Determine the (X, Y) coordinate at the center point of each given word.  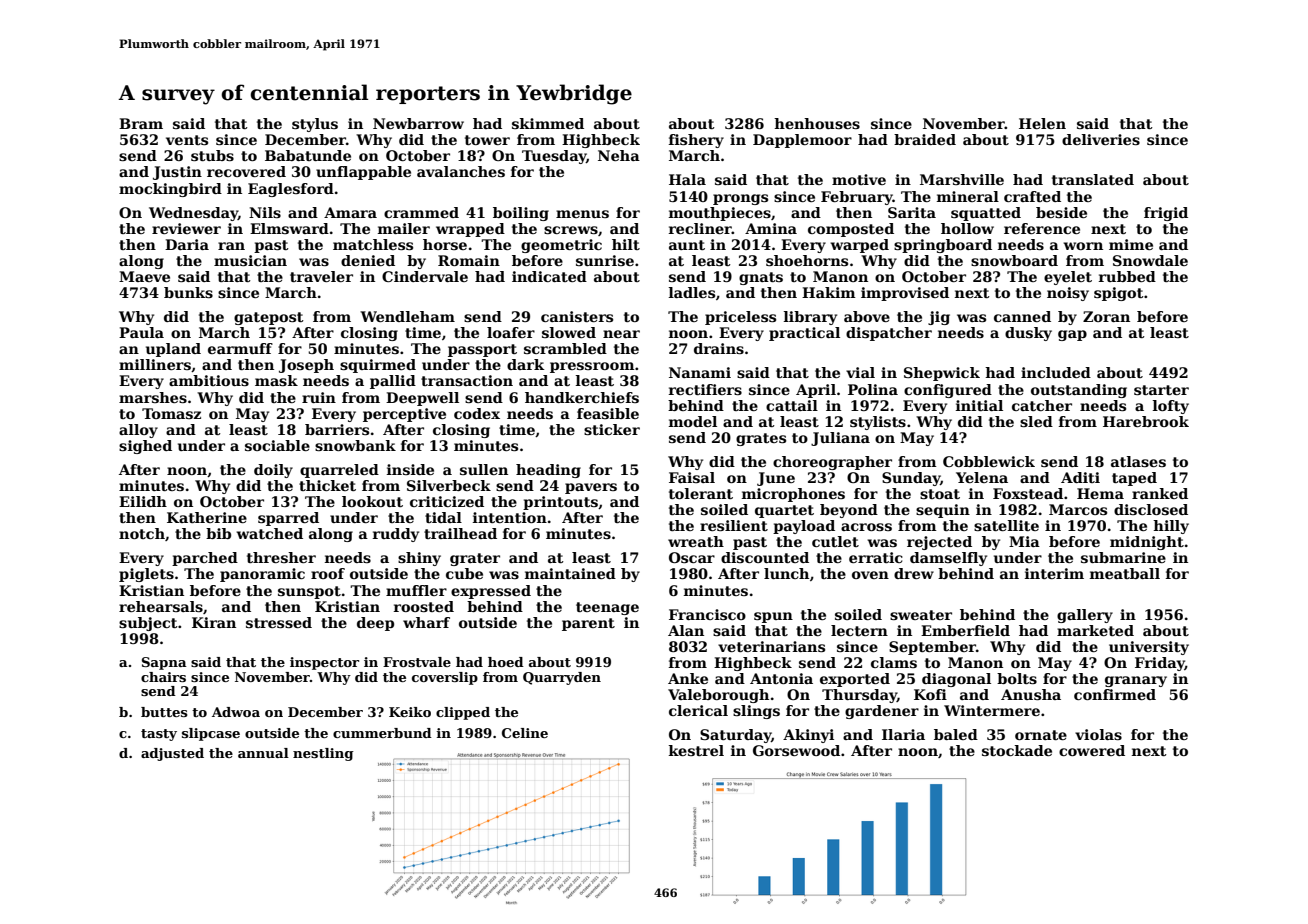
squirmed (378, 366)
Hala (687, 179)
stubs (212, 155)
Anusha (1031, 694)
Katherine (207, 517)
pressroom (592, 367)
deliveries (1101, 139)
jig (939, 318)
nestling (323, 754)
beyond (849, 511)
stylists (878, 423)
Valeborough (718, 696)
